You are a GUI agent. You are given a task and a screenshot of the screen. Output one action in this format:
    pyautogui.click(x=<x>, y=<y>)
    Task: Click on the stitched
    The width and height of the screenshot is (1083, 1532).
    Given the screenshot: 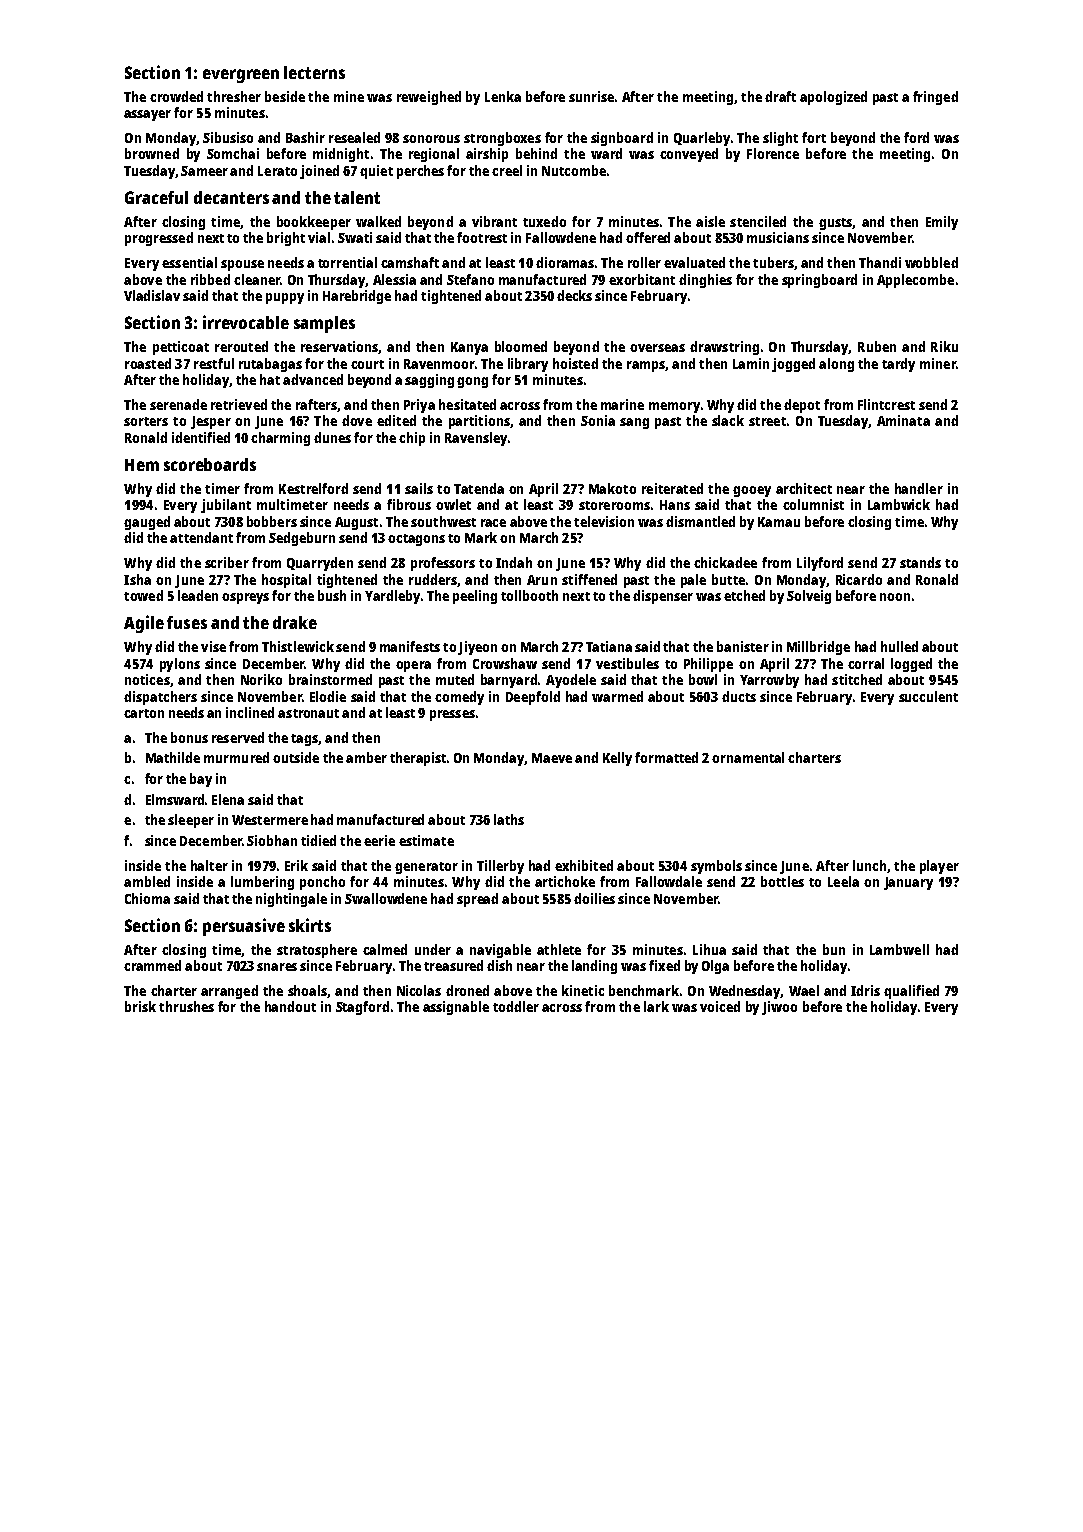 What is the action you would take?
    pyautogui.click(x=857, y=679)
